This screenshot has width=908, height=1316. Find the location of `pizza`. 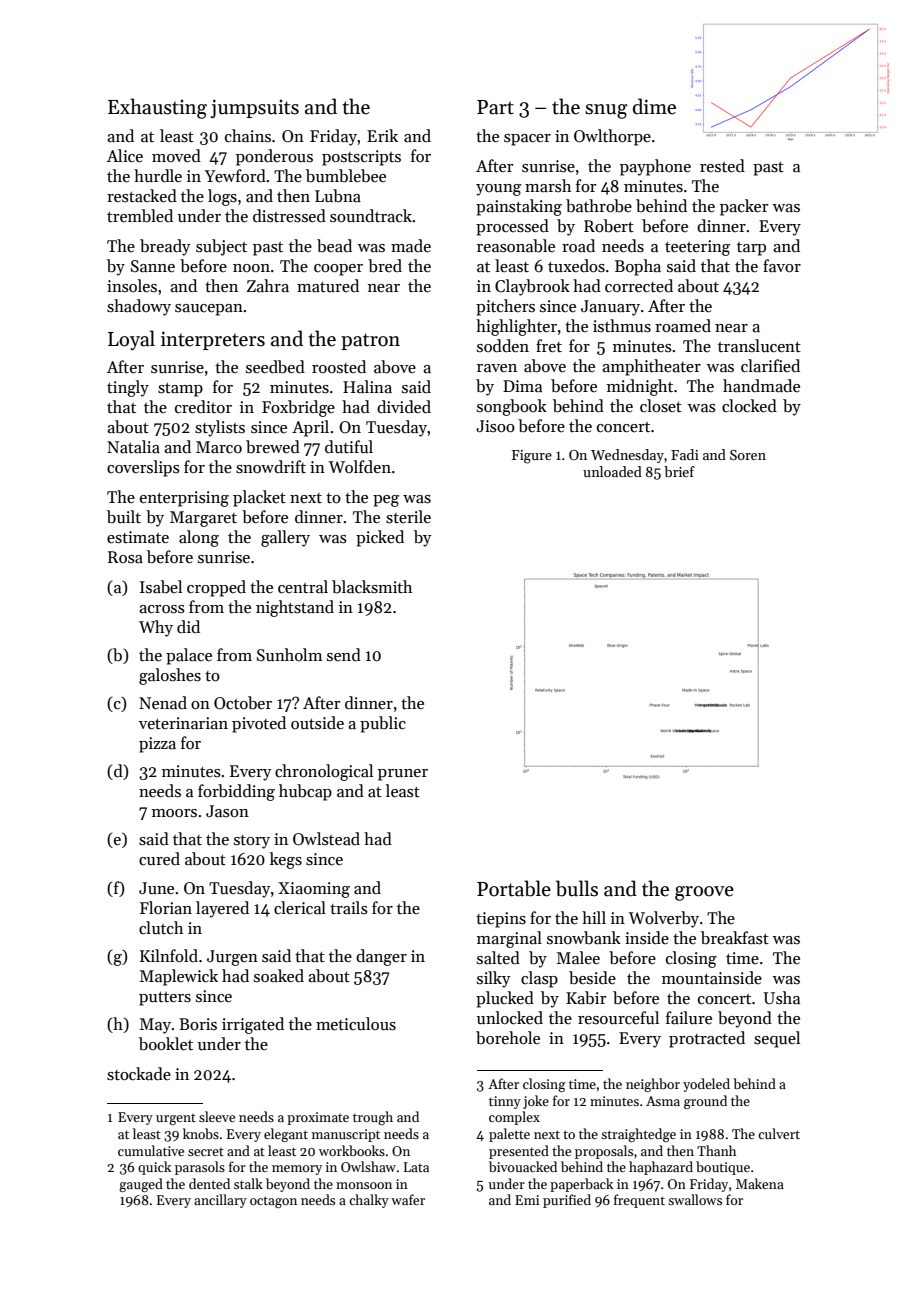

pizza is located at coordinates (157, 745).
